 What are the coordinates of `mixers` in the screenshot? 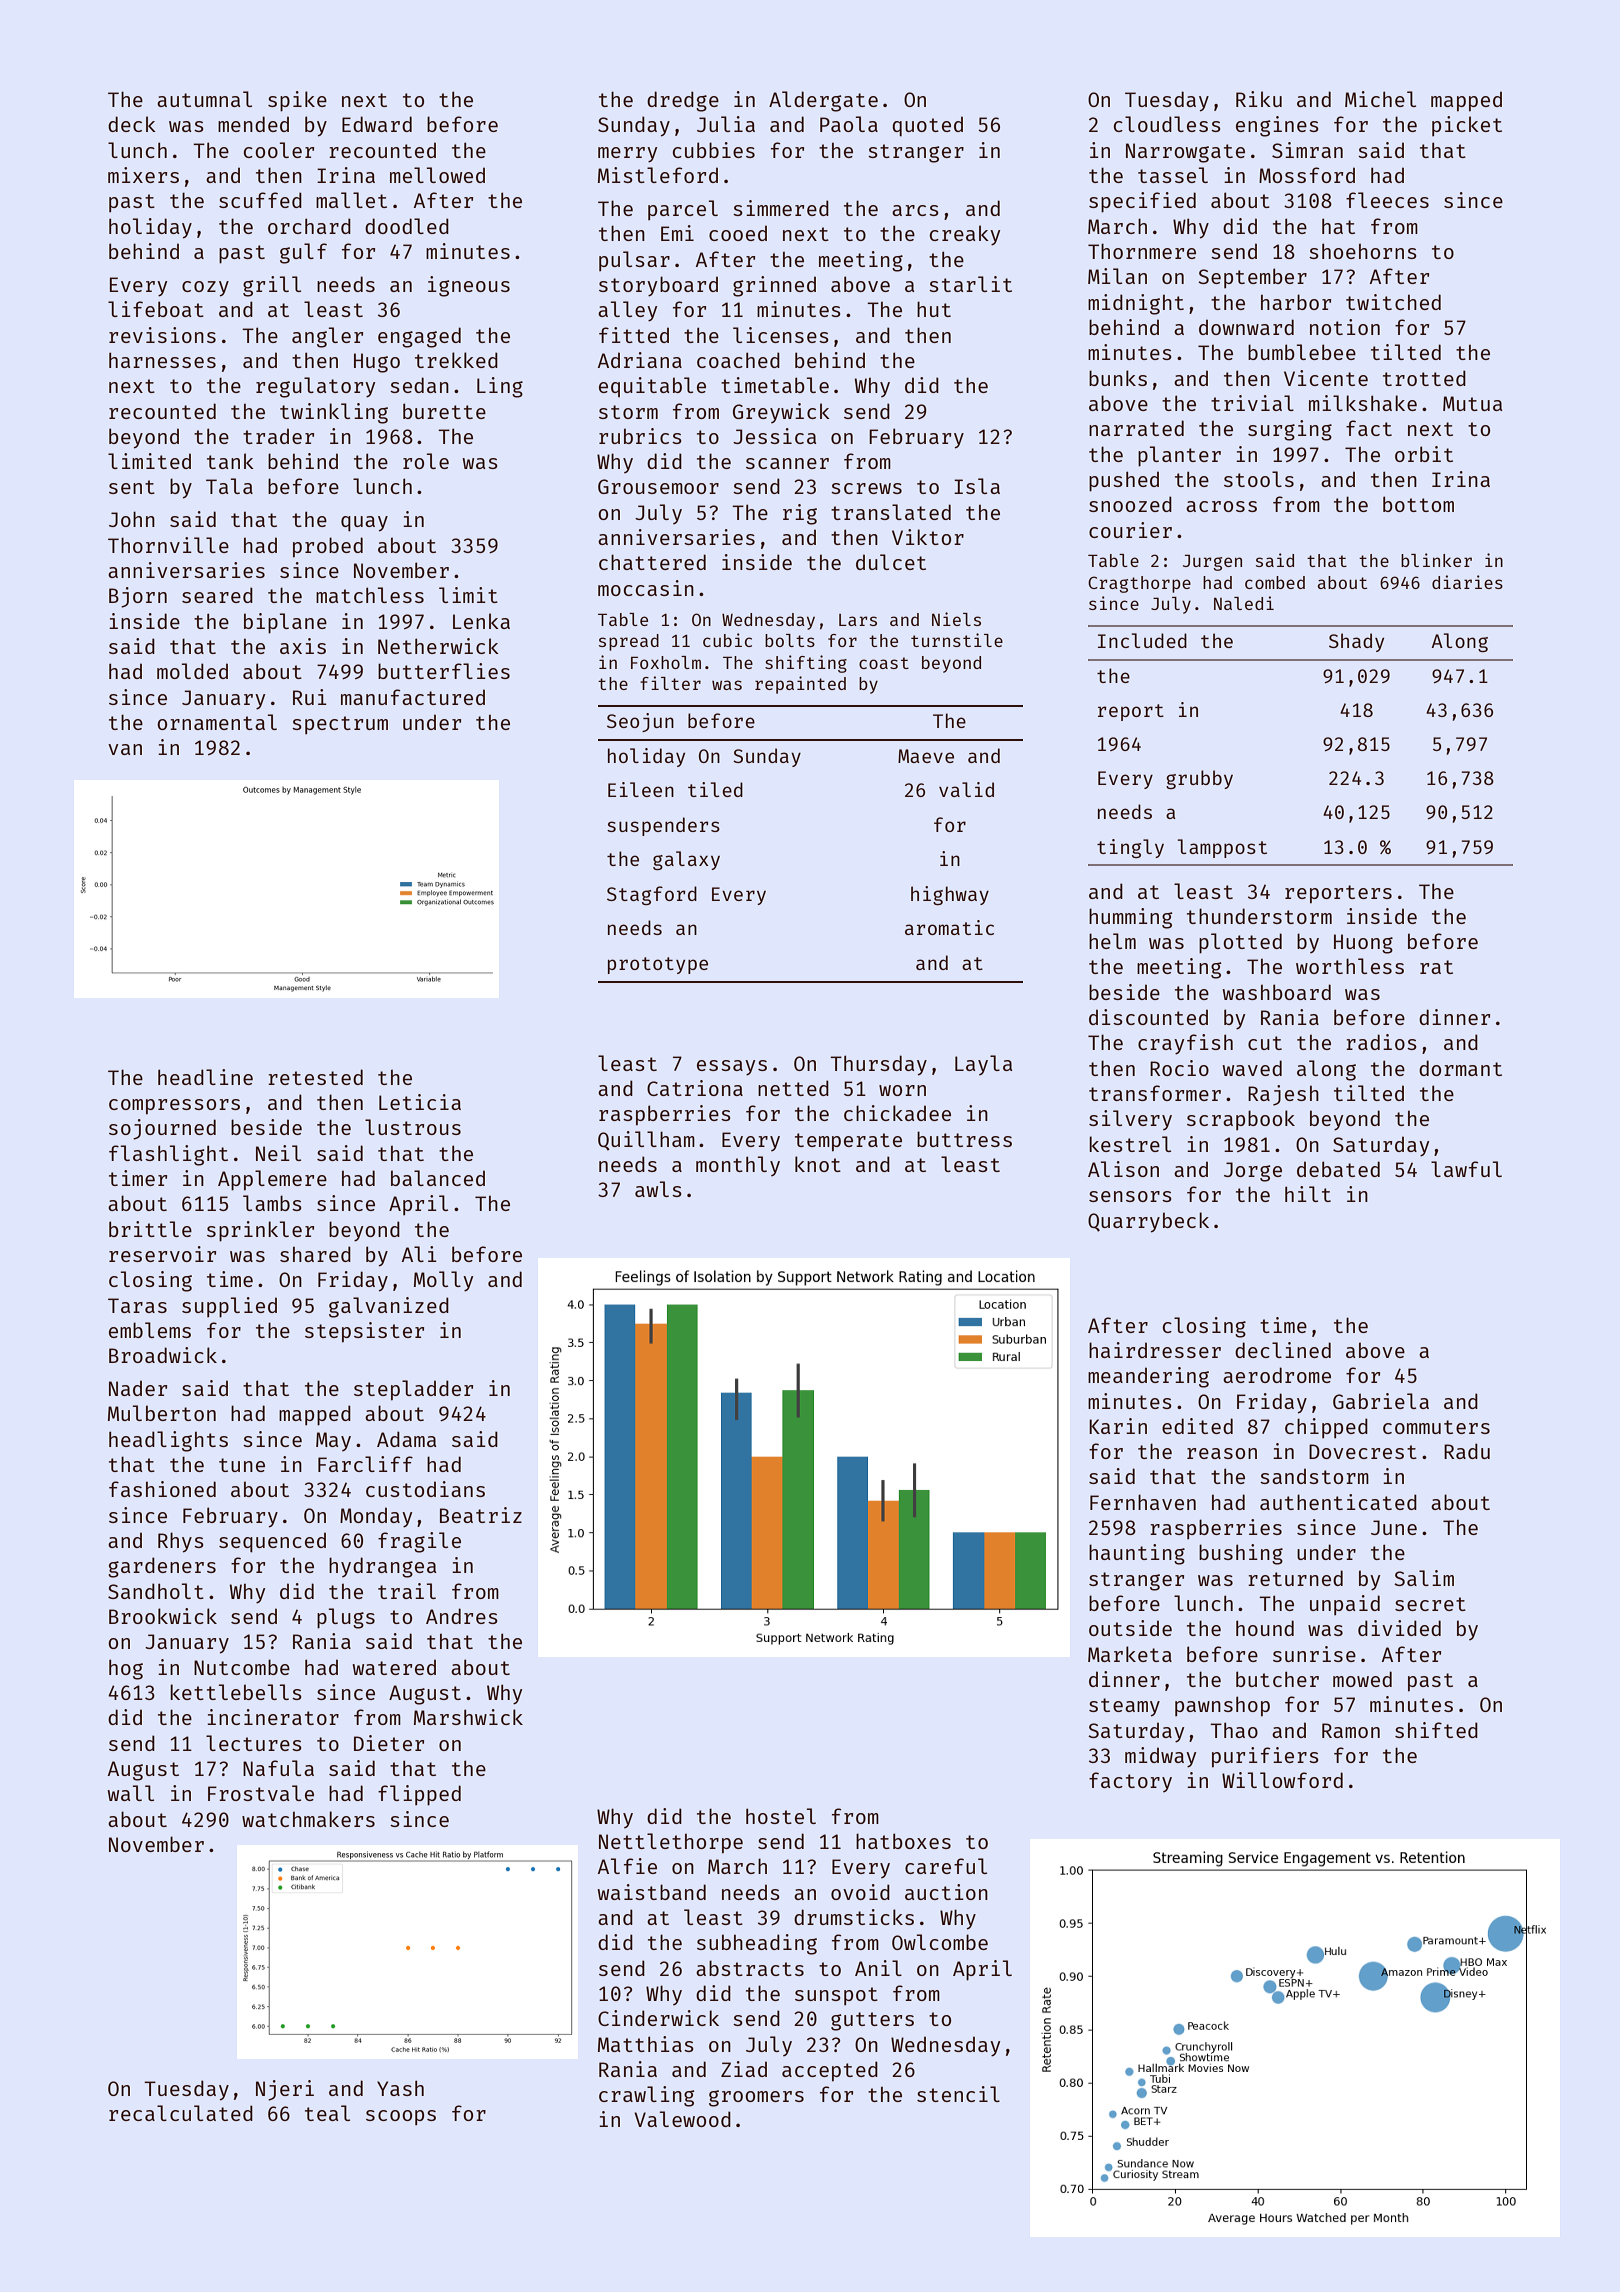 It's located at (143, 175).
